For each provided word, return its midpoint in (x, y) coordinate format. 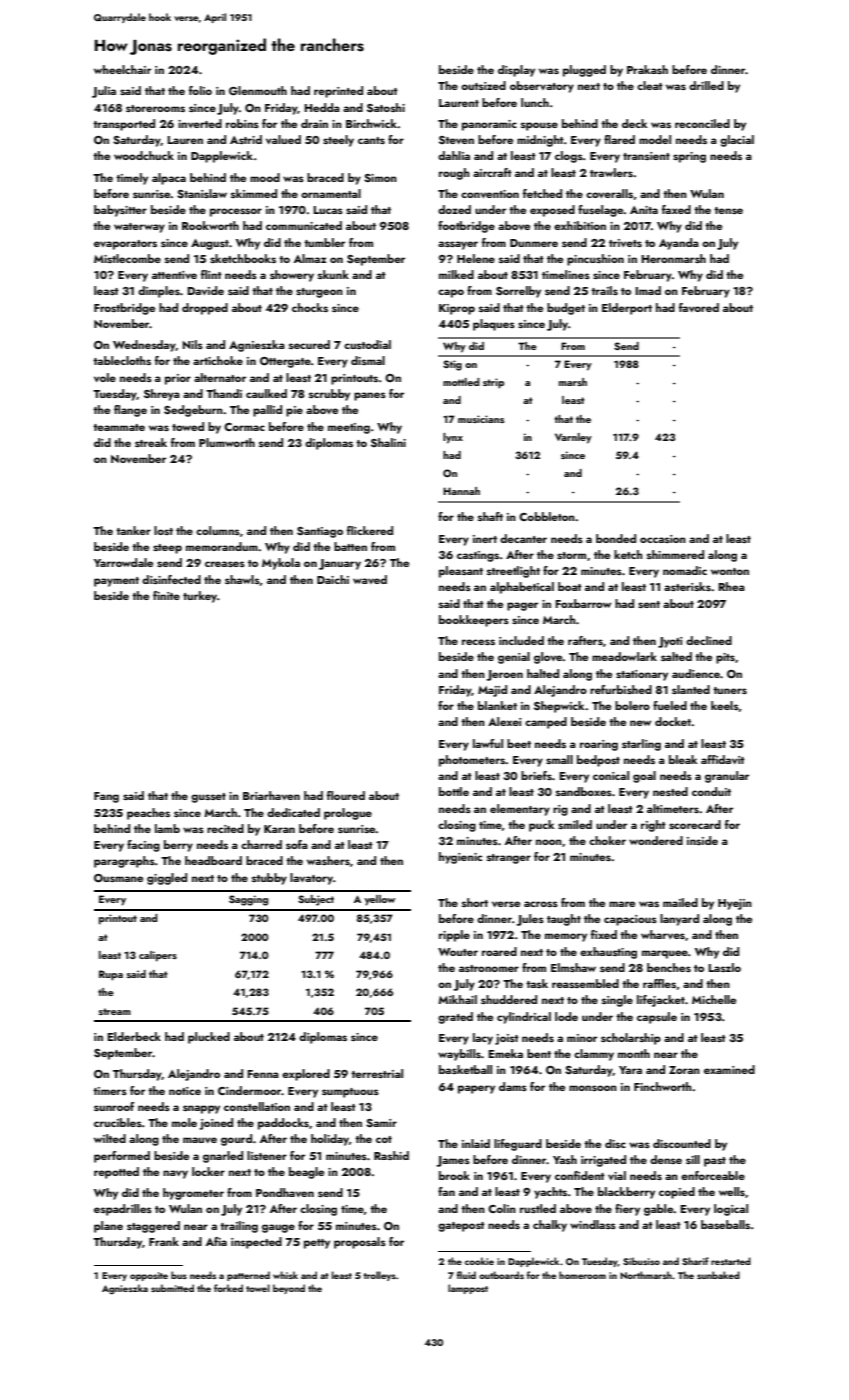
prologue (348, 814)
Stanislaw (202, 193)
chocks (310, 307)
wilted (110, 1138)
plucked (209, 1038)
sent (649, 604)
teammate (119, 427)
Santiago (320, 532)
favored (699, 307)
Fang (106, 797)
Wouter (458, 952)
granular (727, 777)
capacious (630, 920)
